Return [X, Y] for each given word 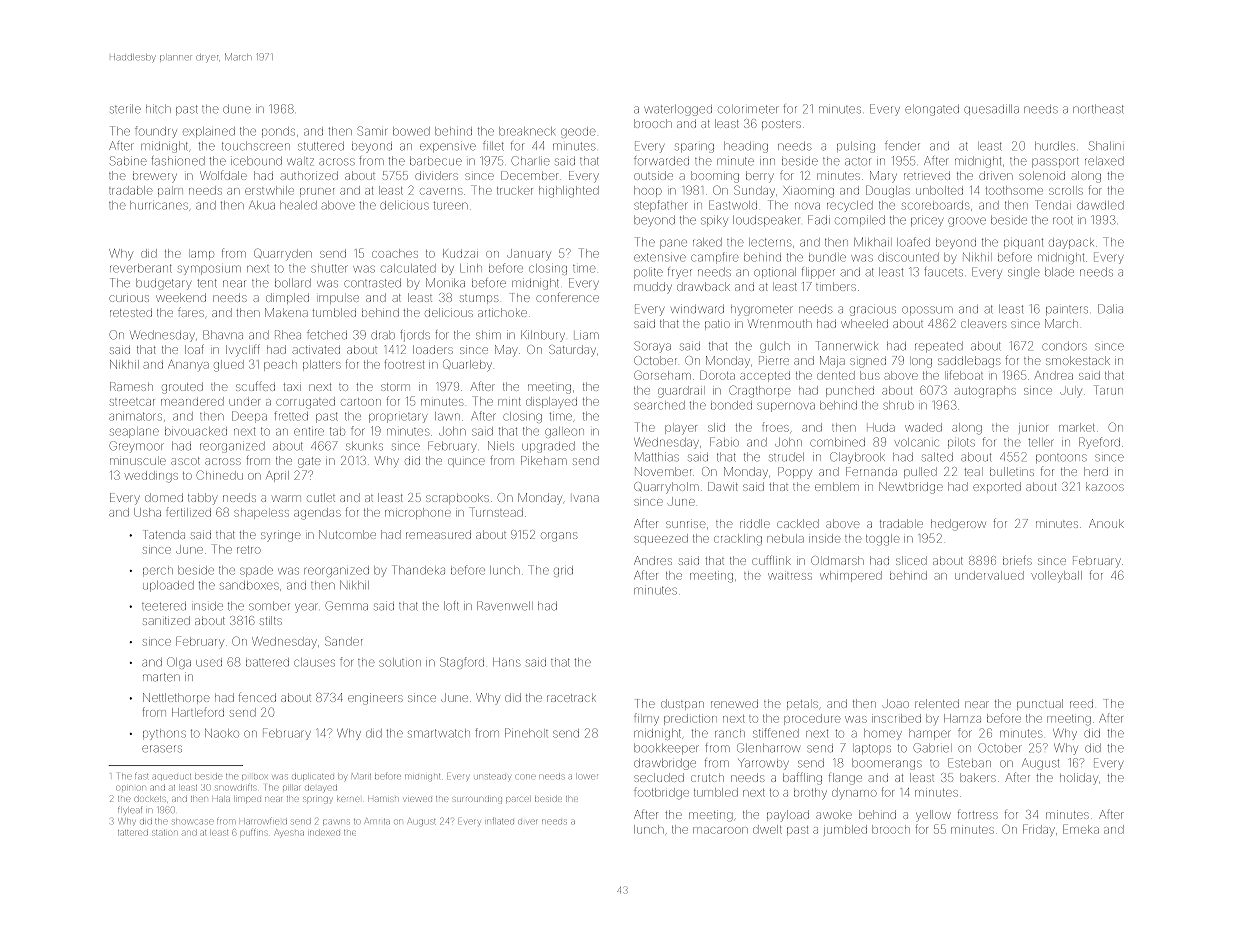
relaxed [1104, 161]
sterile [125, 109]
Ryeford [1099, 443]
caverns [441, 191]
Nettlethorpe [176, 697]
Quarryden [283, 254]
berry [760, 177]
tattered [133, 833]
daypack [1071, 243]
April [277, 476]
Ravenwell [503, 606]
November [663, 471]
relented [937, 703]
